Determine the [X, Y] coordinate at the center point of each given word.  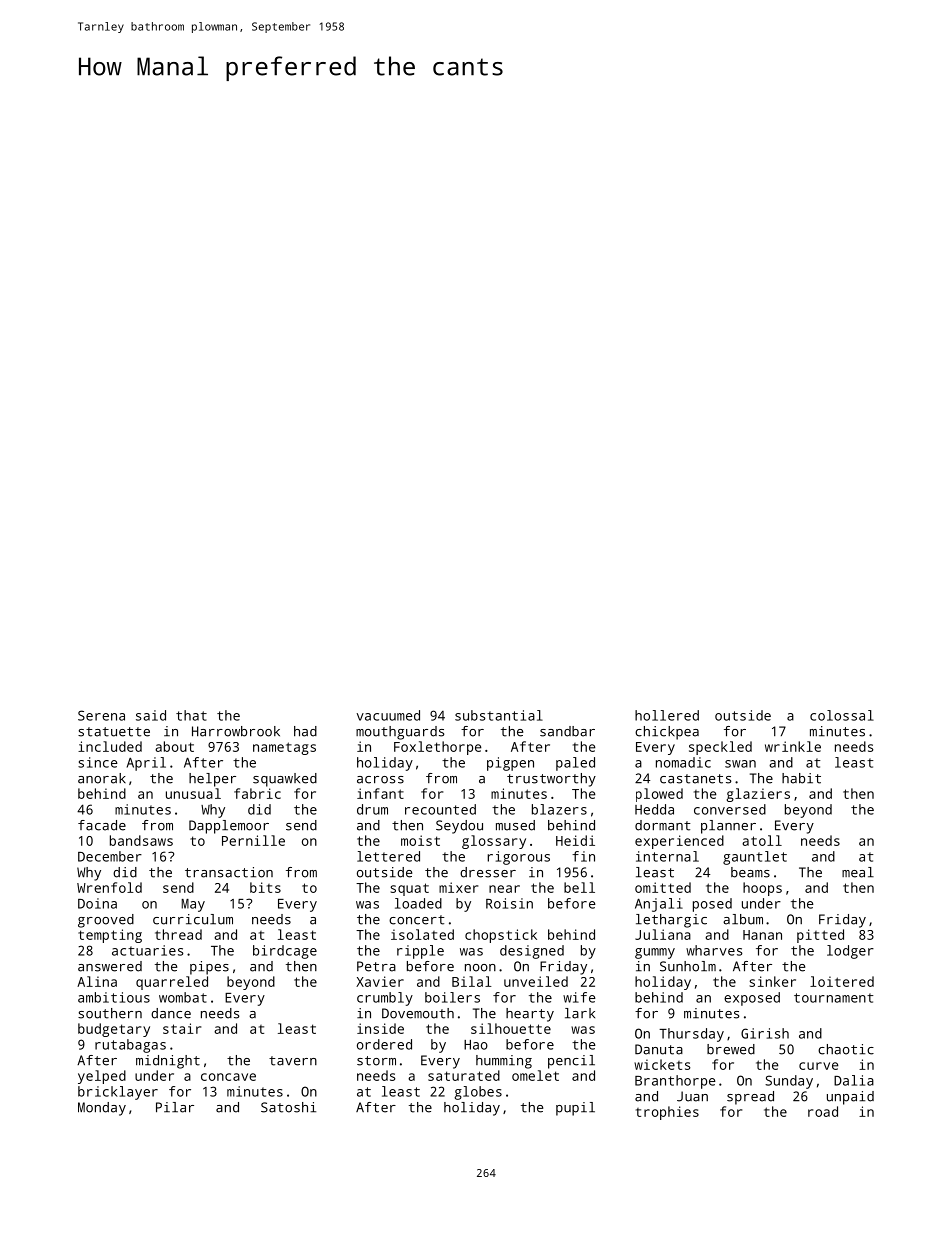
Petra [376, 966]
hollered [667, 715]
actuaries [148, 950]
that [191, 715]
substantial [499, 715]
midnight [168, 1062]
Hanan [762, 935]
